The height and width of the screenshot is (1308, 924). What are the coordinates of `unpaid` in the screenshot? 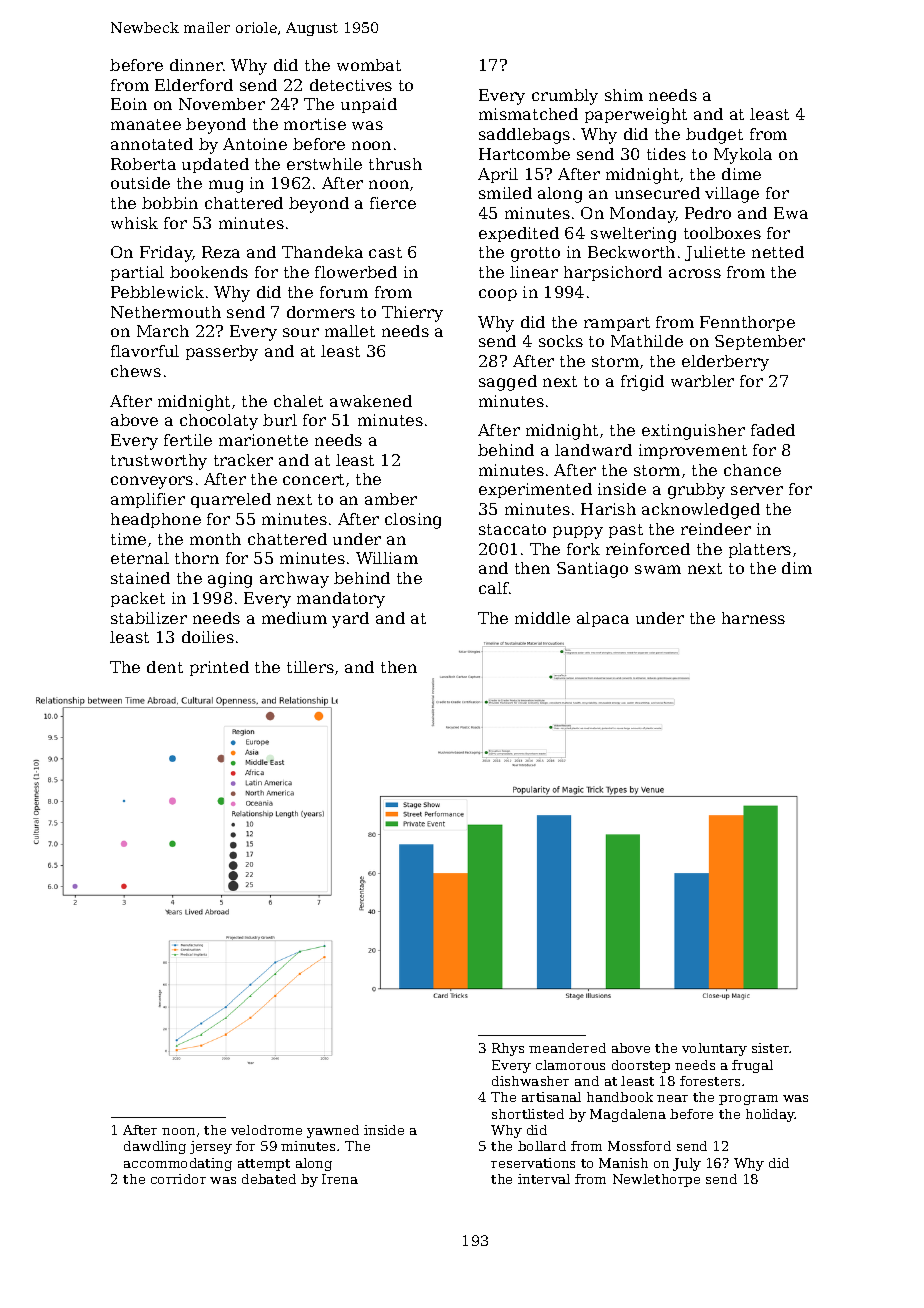 It's located at (369, 105).
